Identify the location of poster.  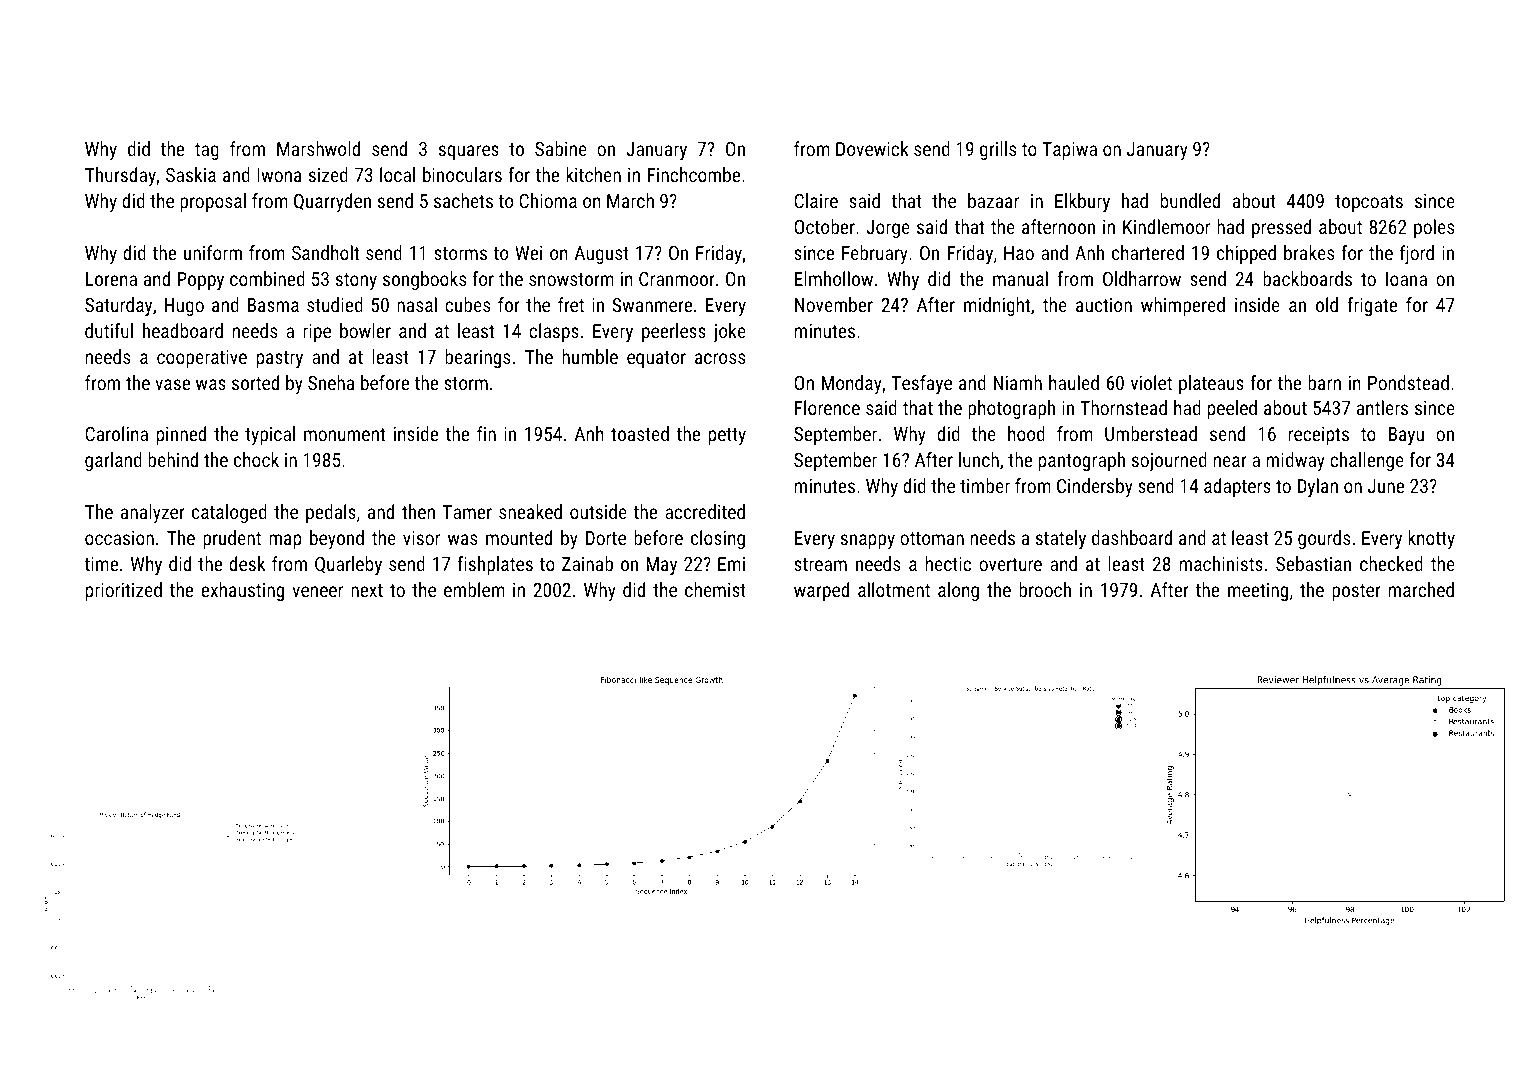
(1356, 592).
